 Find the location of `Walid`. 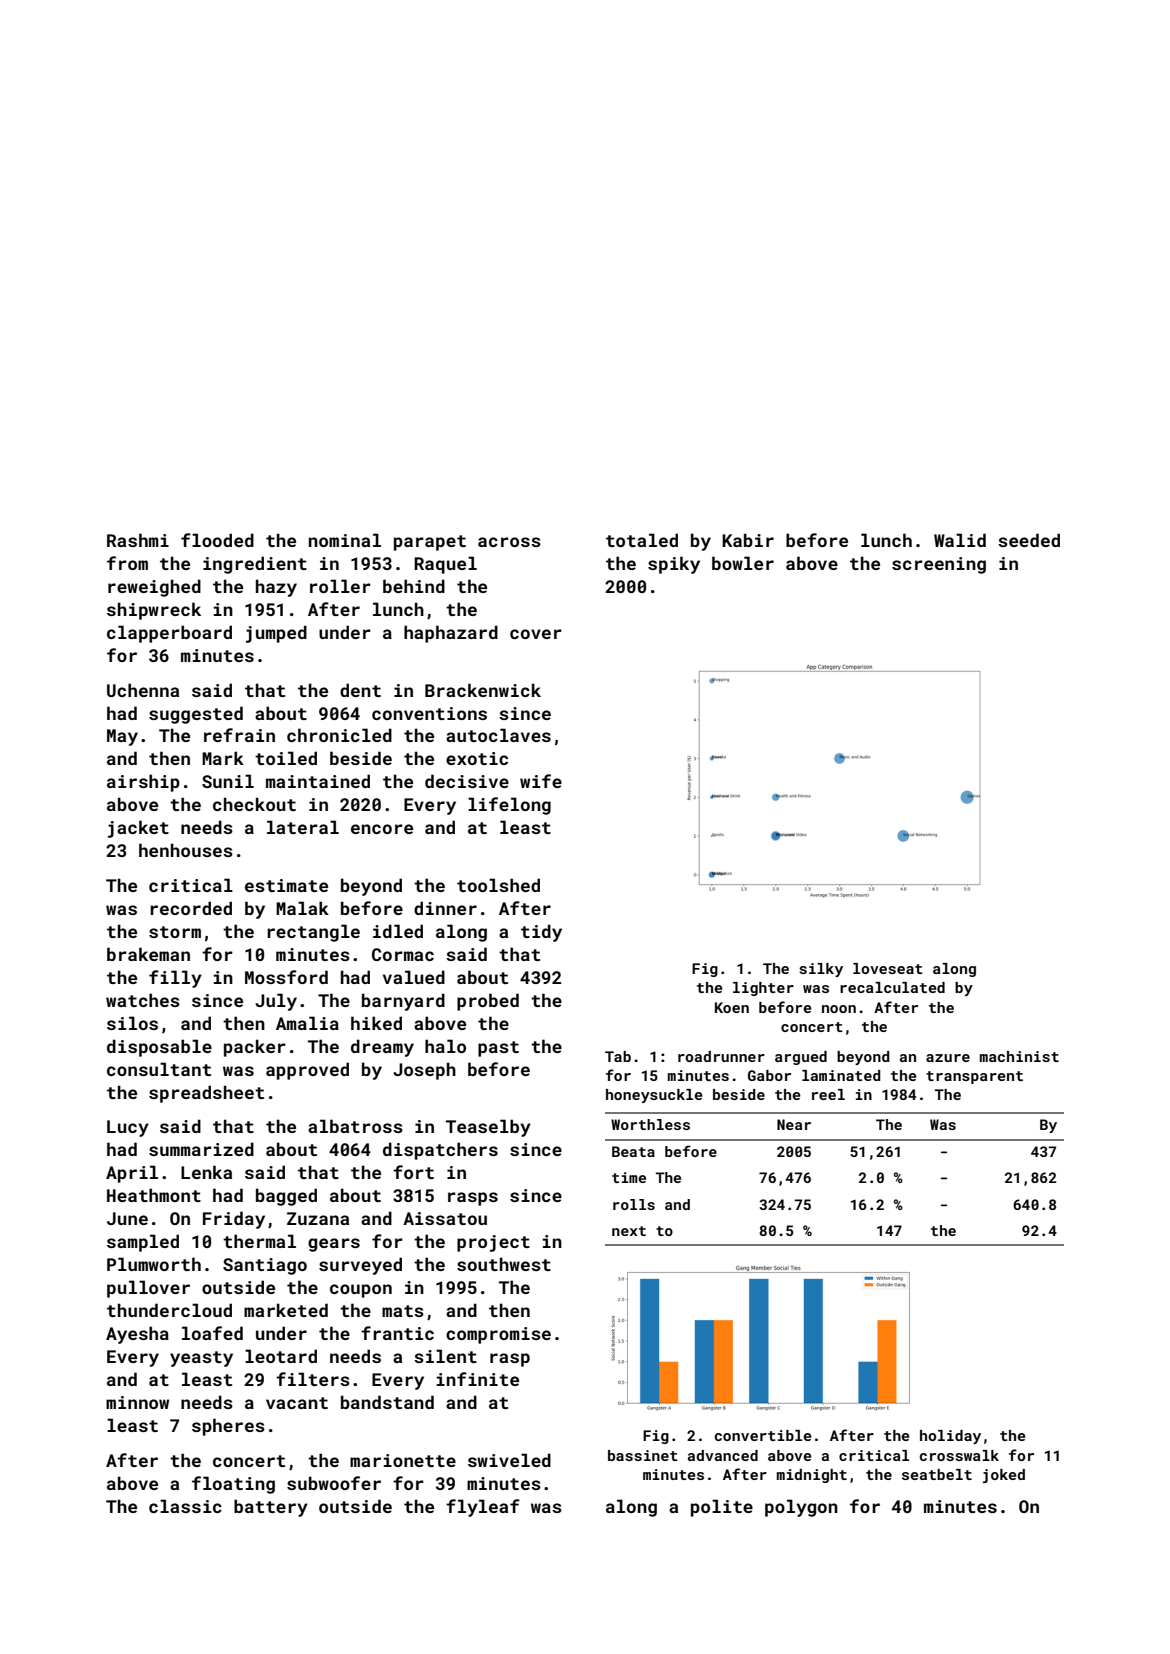

Walid is located at coordinates (960, 540).
